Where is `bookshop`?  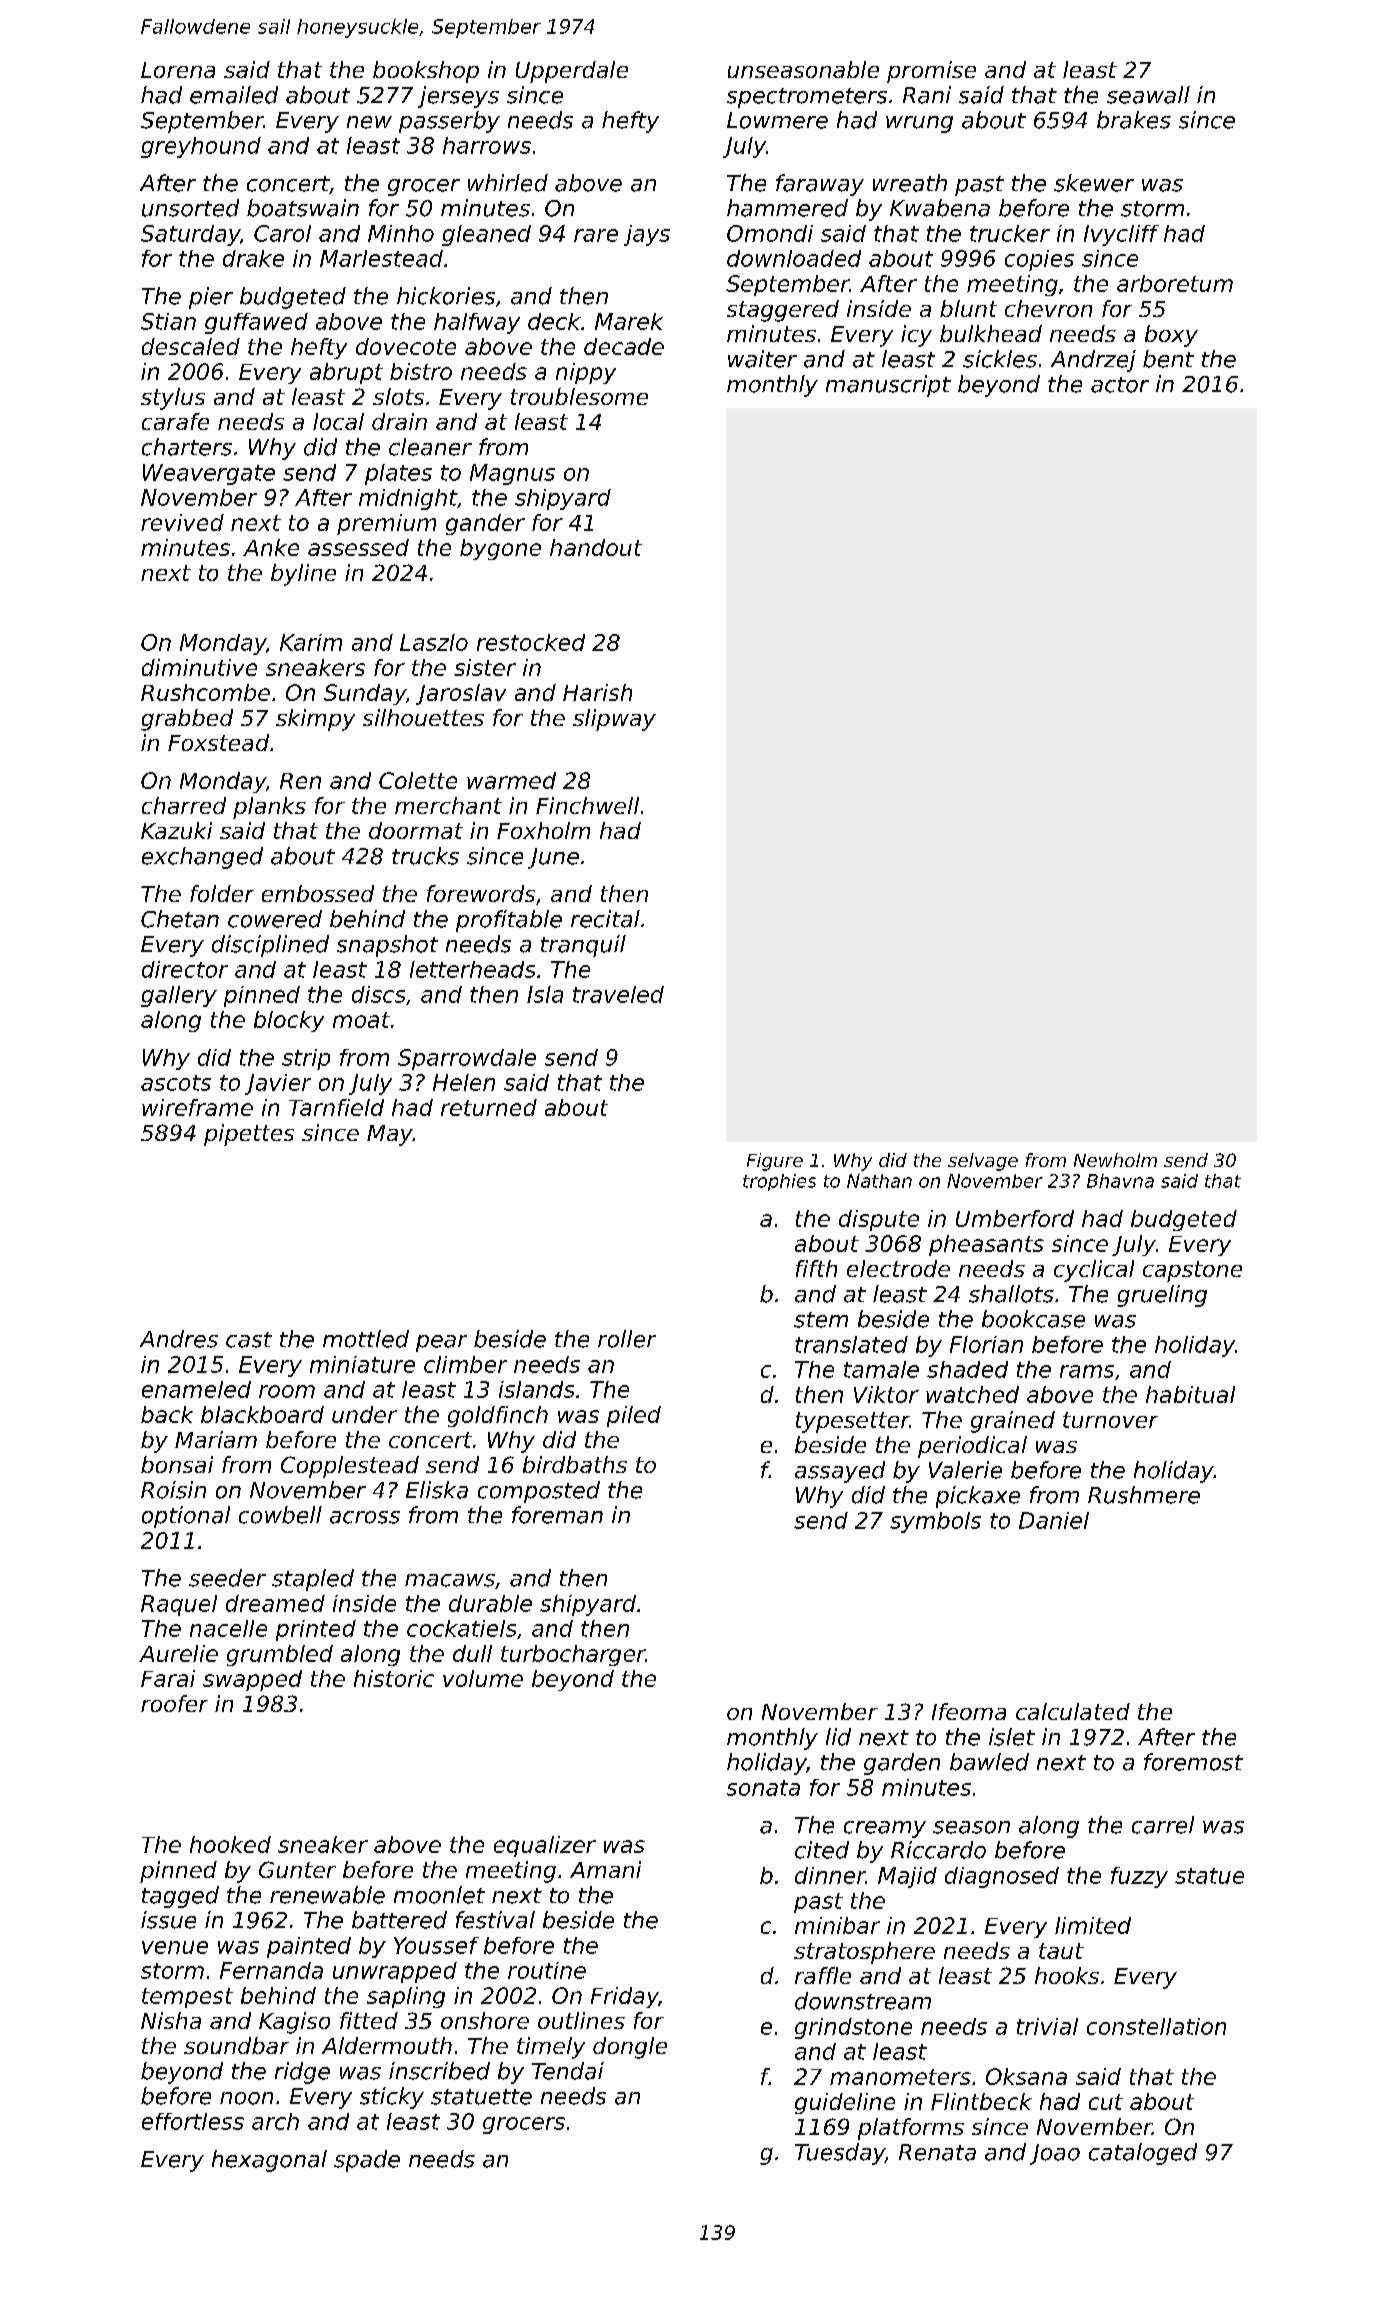
bookshop is located at coordinates (426, 72).
